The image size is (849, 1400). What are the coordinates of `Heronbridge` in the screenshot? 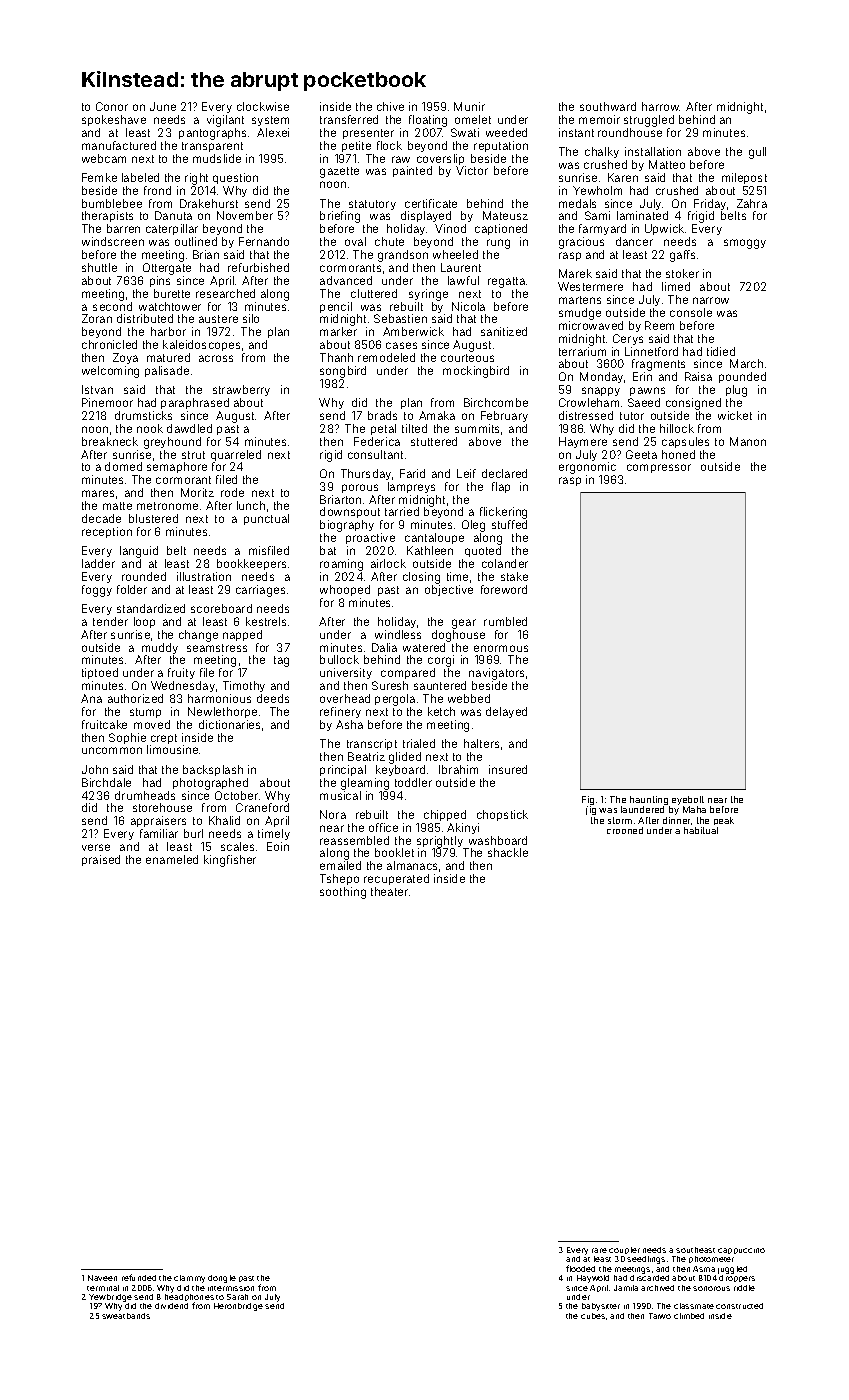 It's located at (238, 1307).
